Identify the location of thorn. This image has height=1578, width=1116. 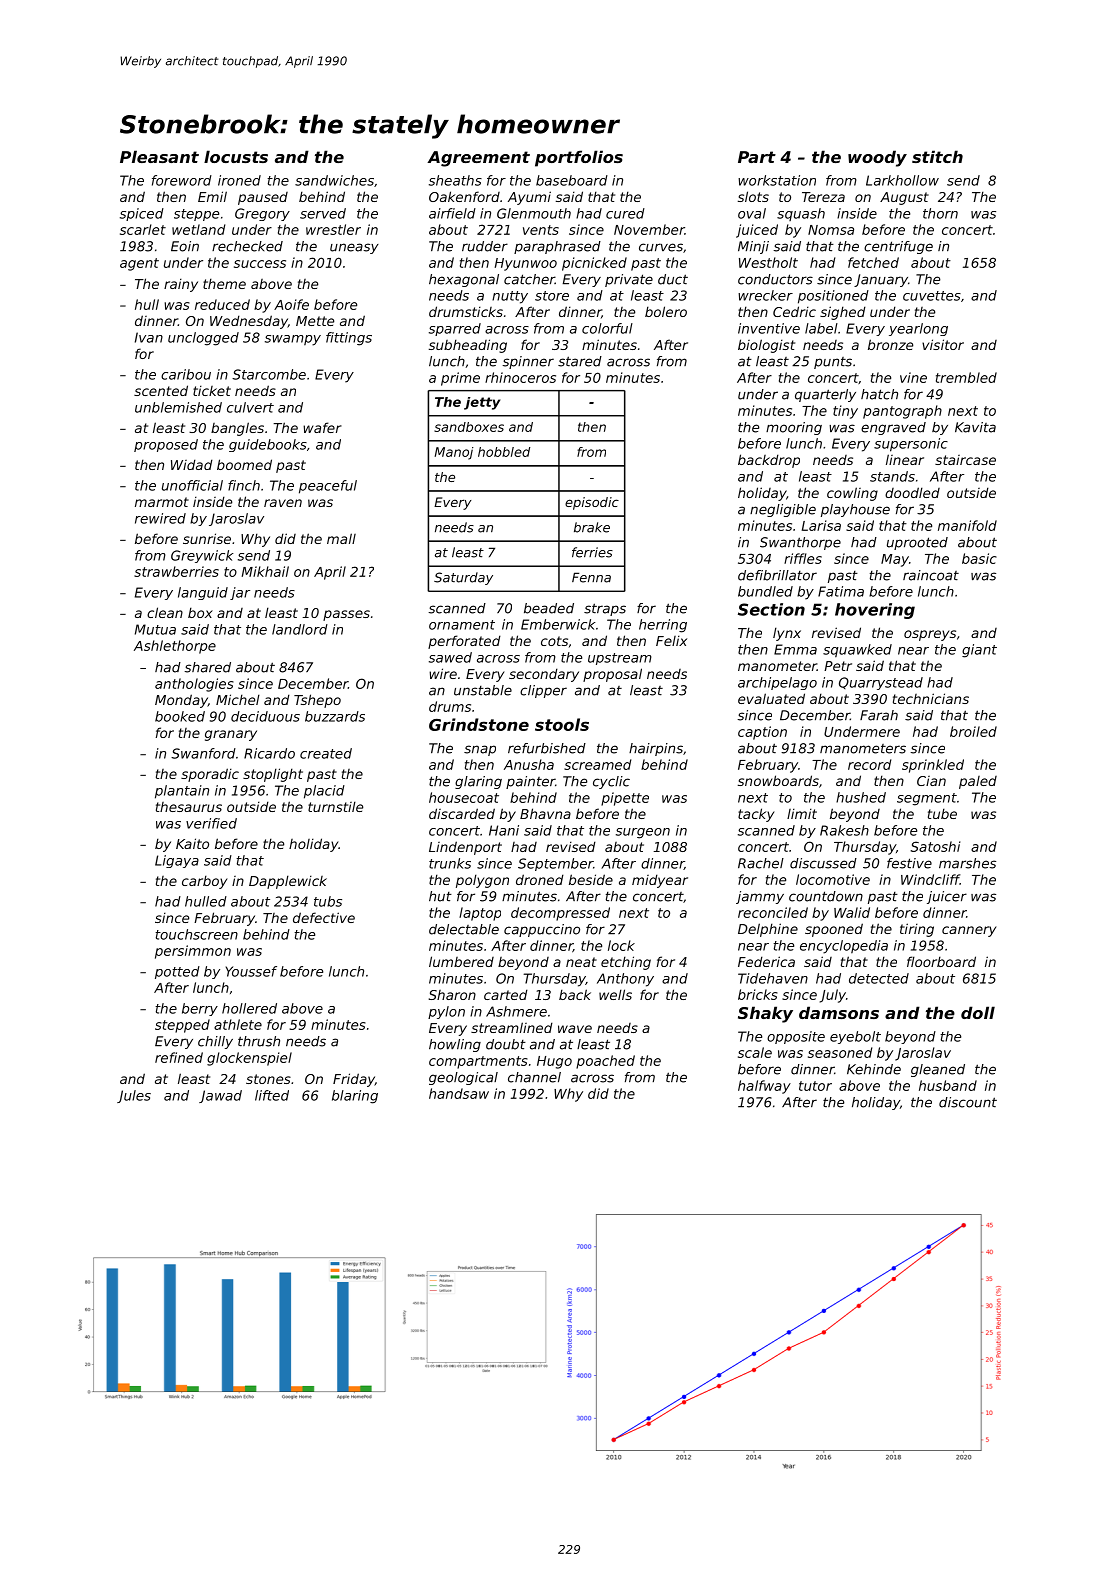
(940, 213).
